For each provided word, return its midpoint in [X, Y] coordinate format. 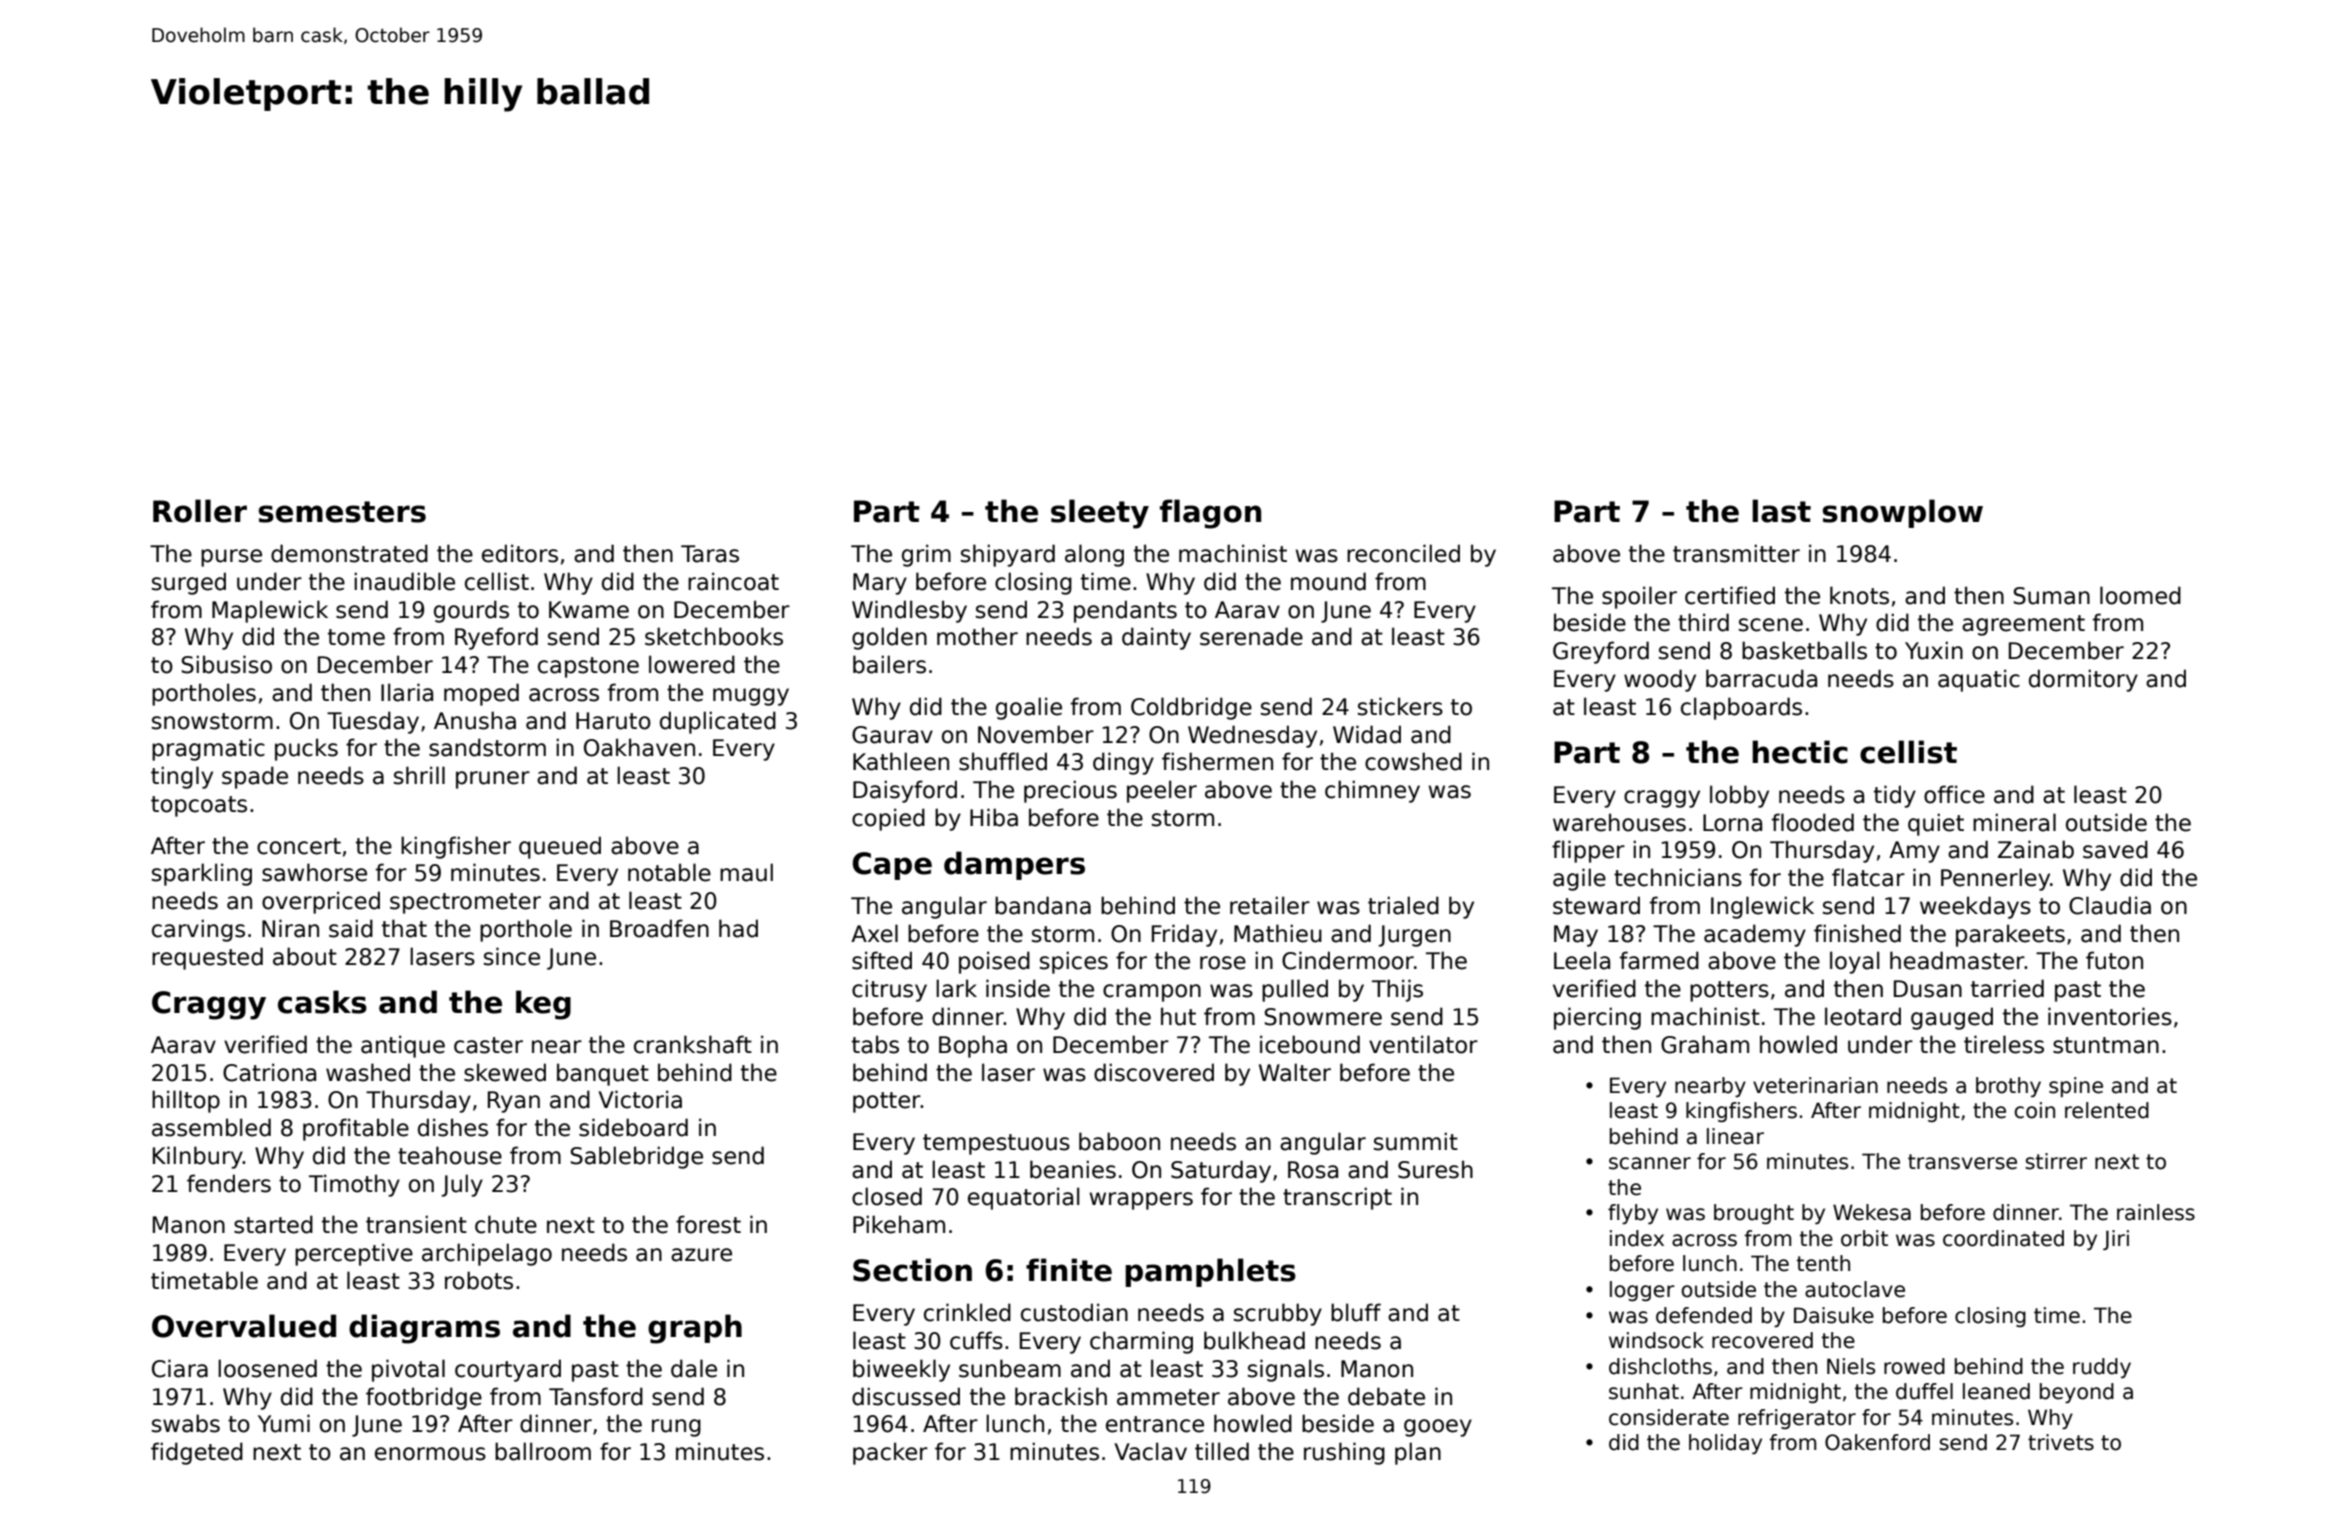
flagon [1210, 514]
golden [889, 638]
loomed [2140, 595]
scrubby [1278, 1314]
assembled [211, 1127]
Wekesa [1872, 1212]
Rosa [1313, 1170]
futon [2114, 960]
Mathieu [1278, 933]
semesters [342, 512]
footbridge [424, 1398]
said [351, 928]
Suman [2051, 596]
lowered [692, 664]
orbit [1864, 1238]
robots [479, 1280]
